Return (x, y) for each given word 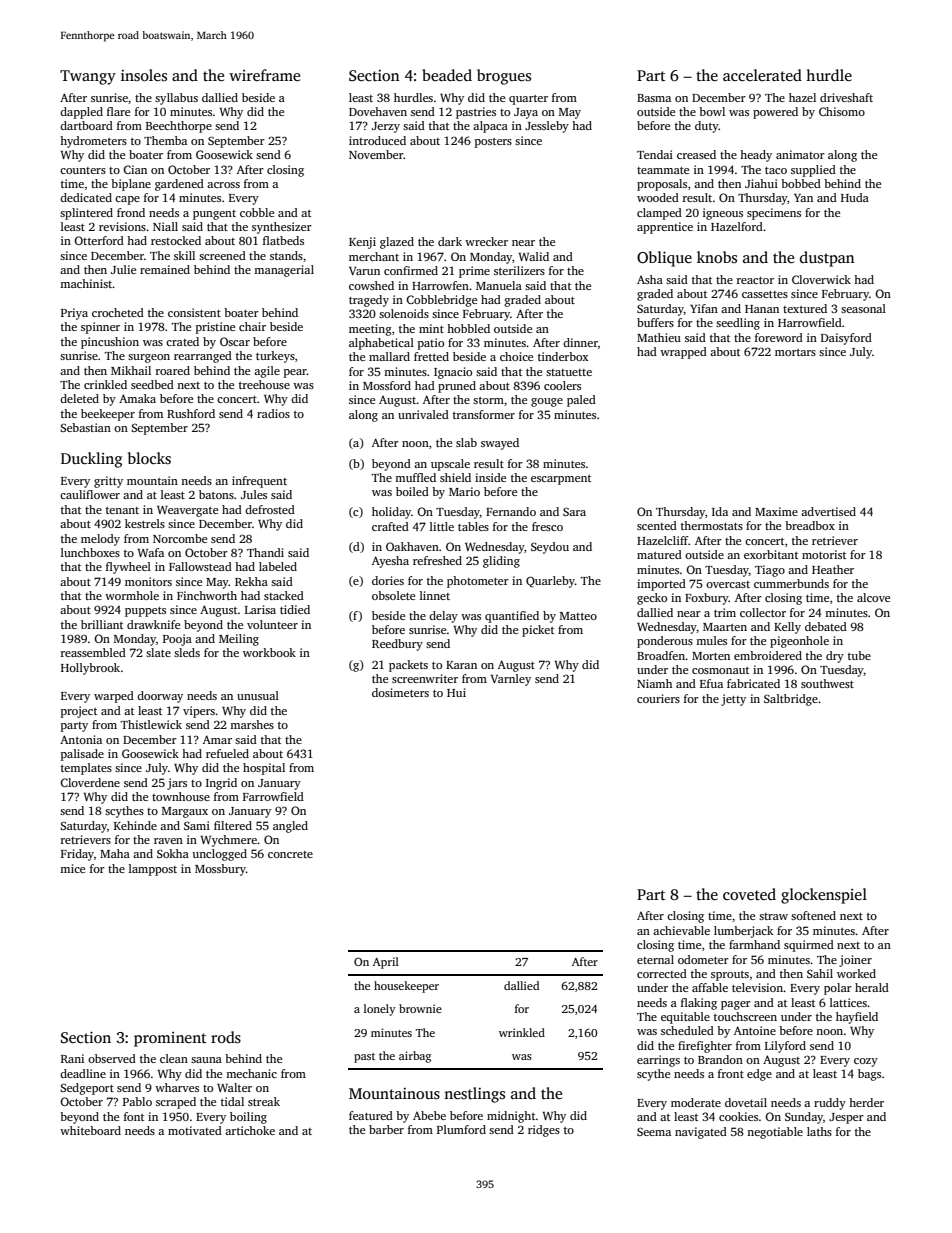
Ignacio (453, 373)
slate (158, 652)
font (134, 1116)
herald (872, 987)
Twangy (88, 77)
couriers (658, 698)
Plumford (461, 1129)
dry (835, 657)
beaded (447, 75)
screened (222, 255)
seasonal (863, 308)
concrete (290, 854)
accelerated (762, 75)
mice (72, 868)
